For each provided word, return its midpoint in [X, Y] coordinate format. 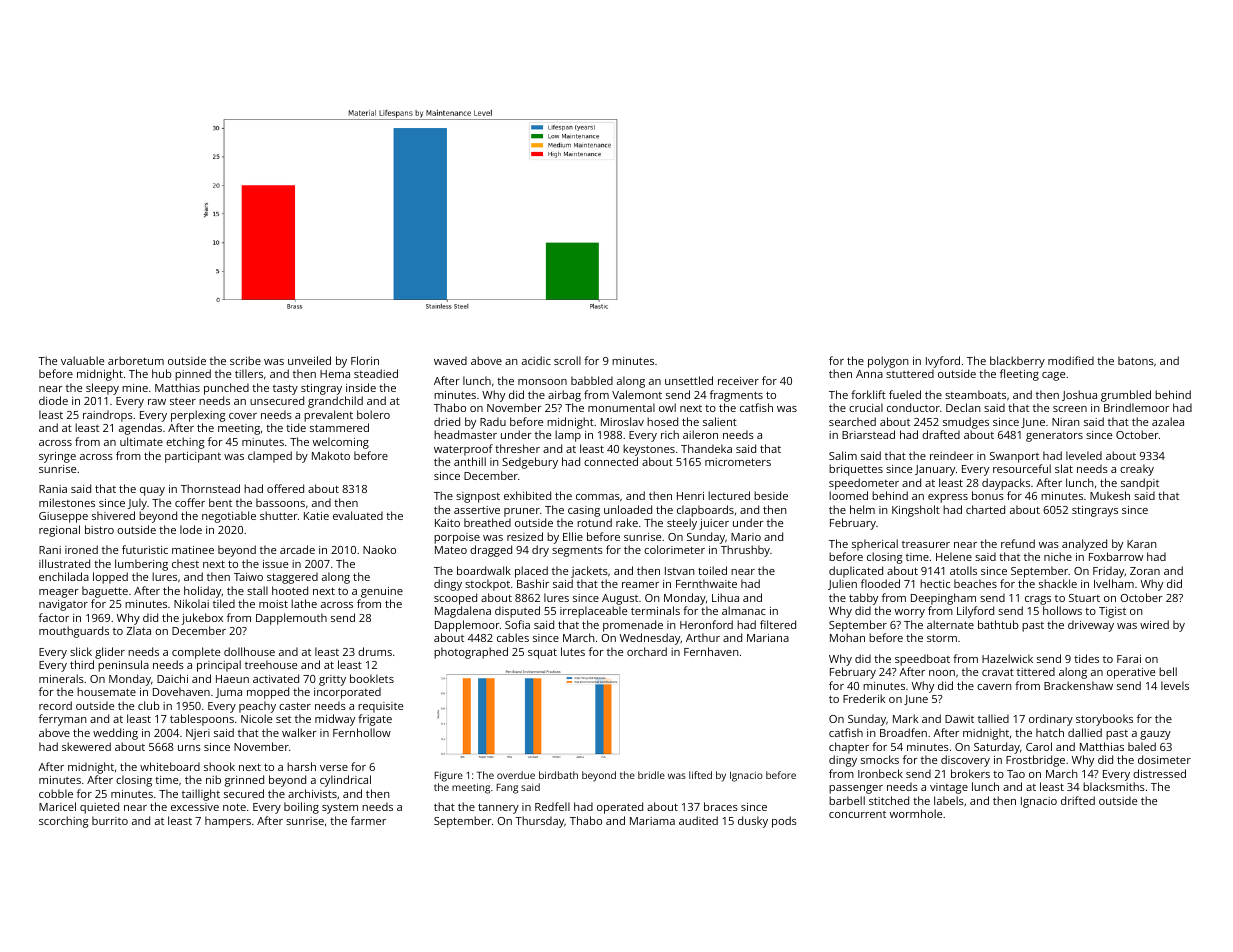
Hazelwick [1007, 658]
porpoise [457, 538]
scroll [567, 360]
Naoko [379, 549]
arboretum [136, 360]
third [82, 664]
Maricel [57, 806]
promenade [633, 626]
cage [1053, 376]
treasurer [926, 544]
